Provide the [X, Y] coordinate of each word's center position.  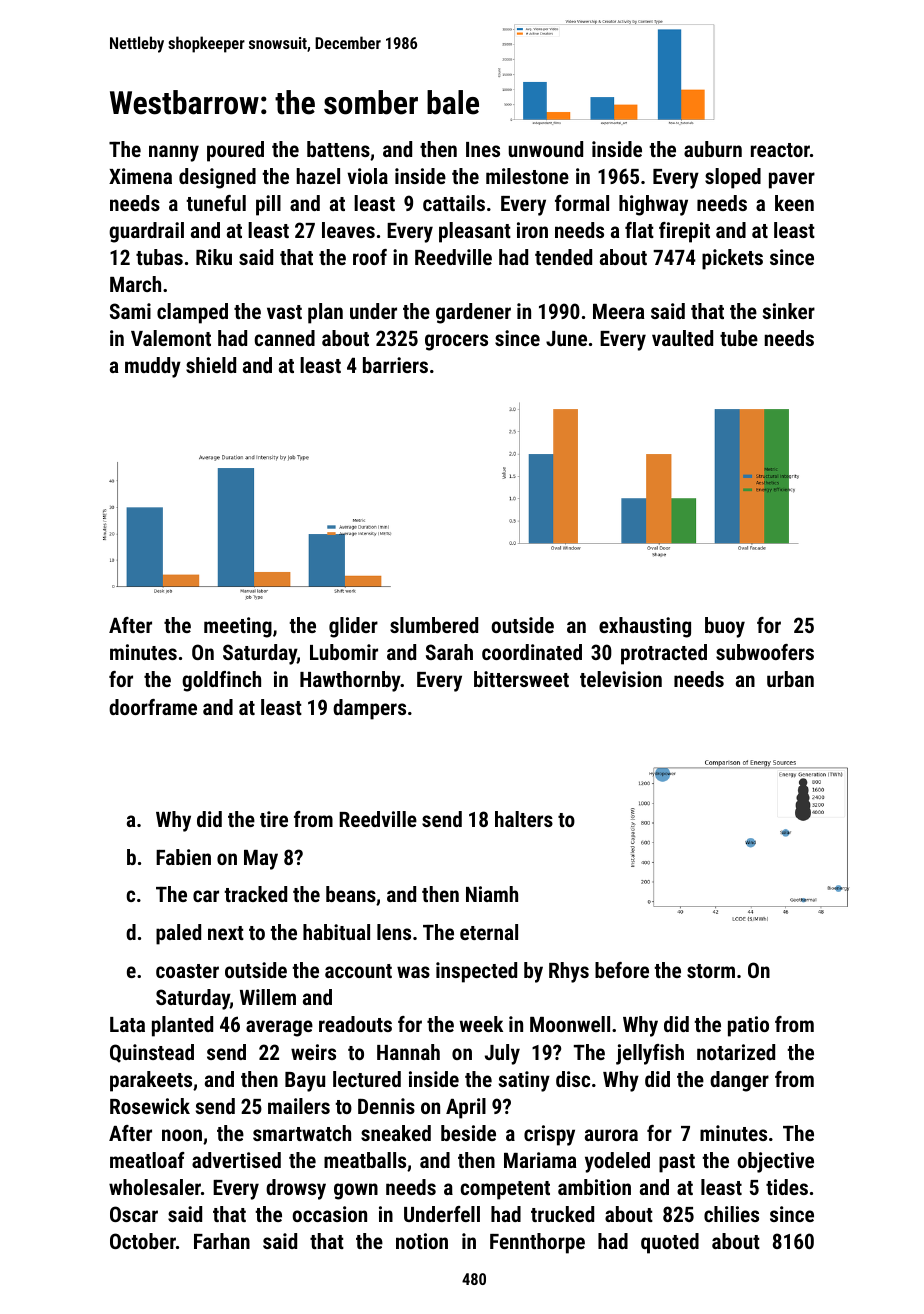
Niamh [492, 894]
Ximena [140, 176]
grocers [456, 342]
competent [505, 1190]
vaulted [682, 338]
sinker [789, 311]
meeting [238, 627]
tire [274, 819]
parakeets [151, 1081]
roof [370, 257]
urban [790, 679]
